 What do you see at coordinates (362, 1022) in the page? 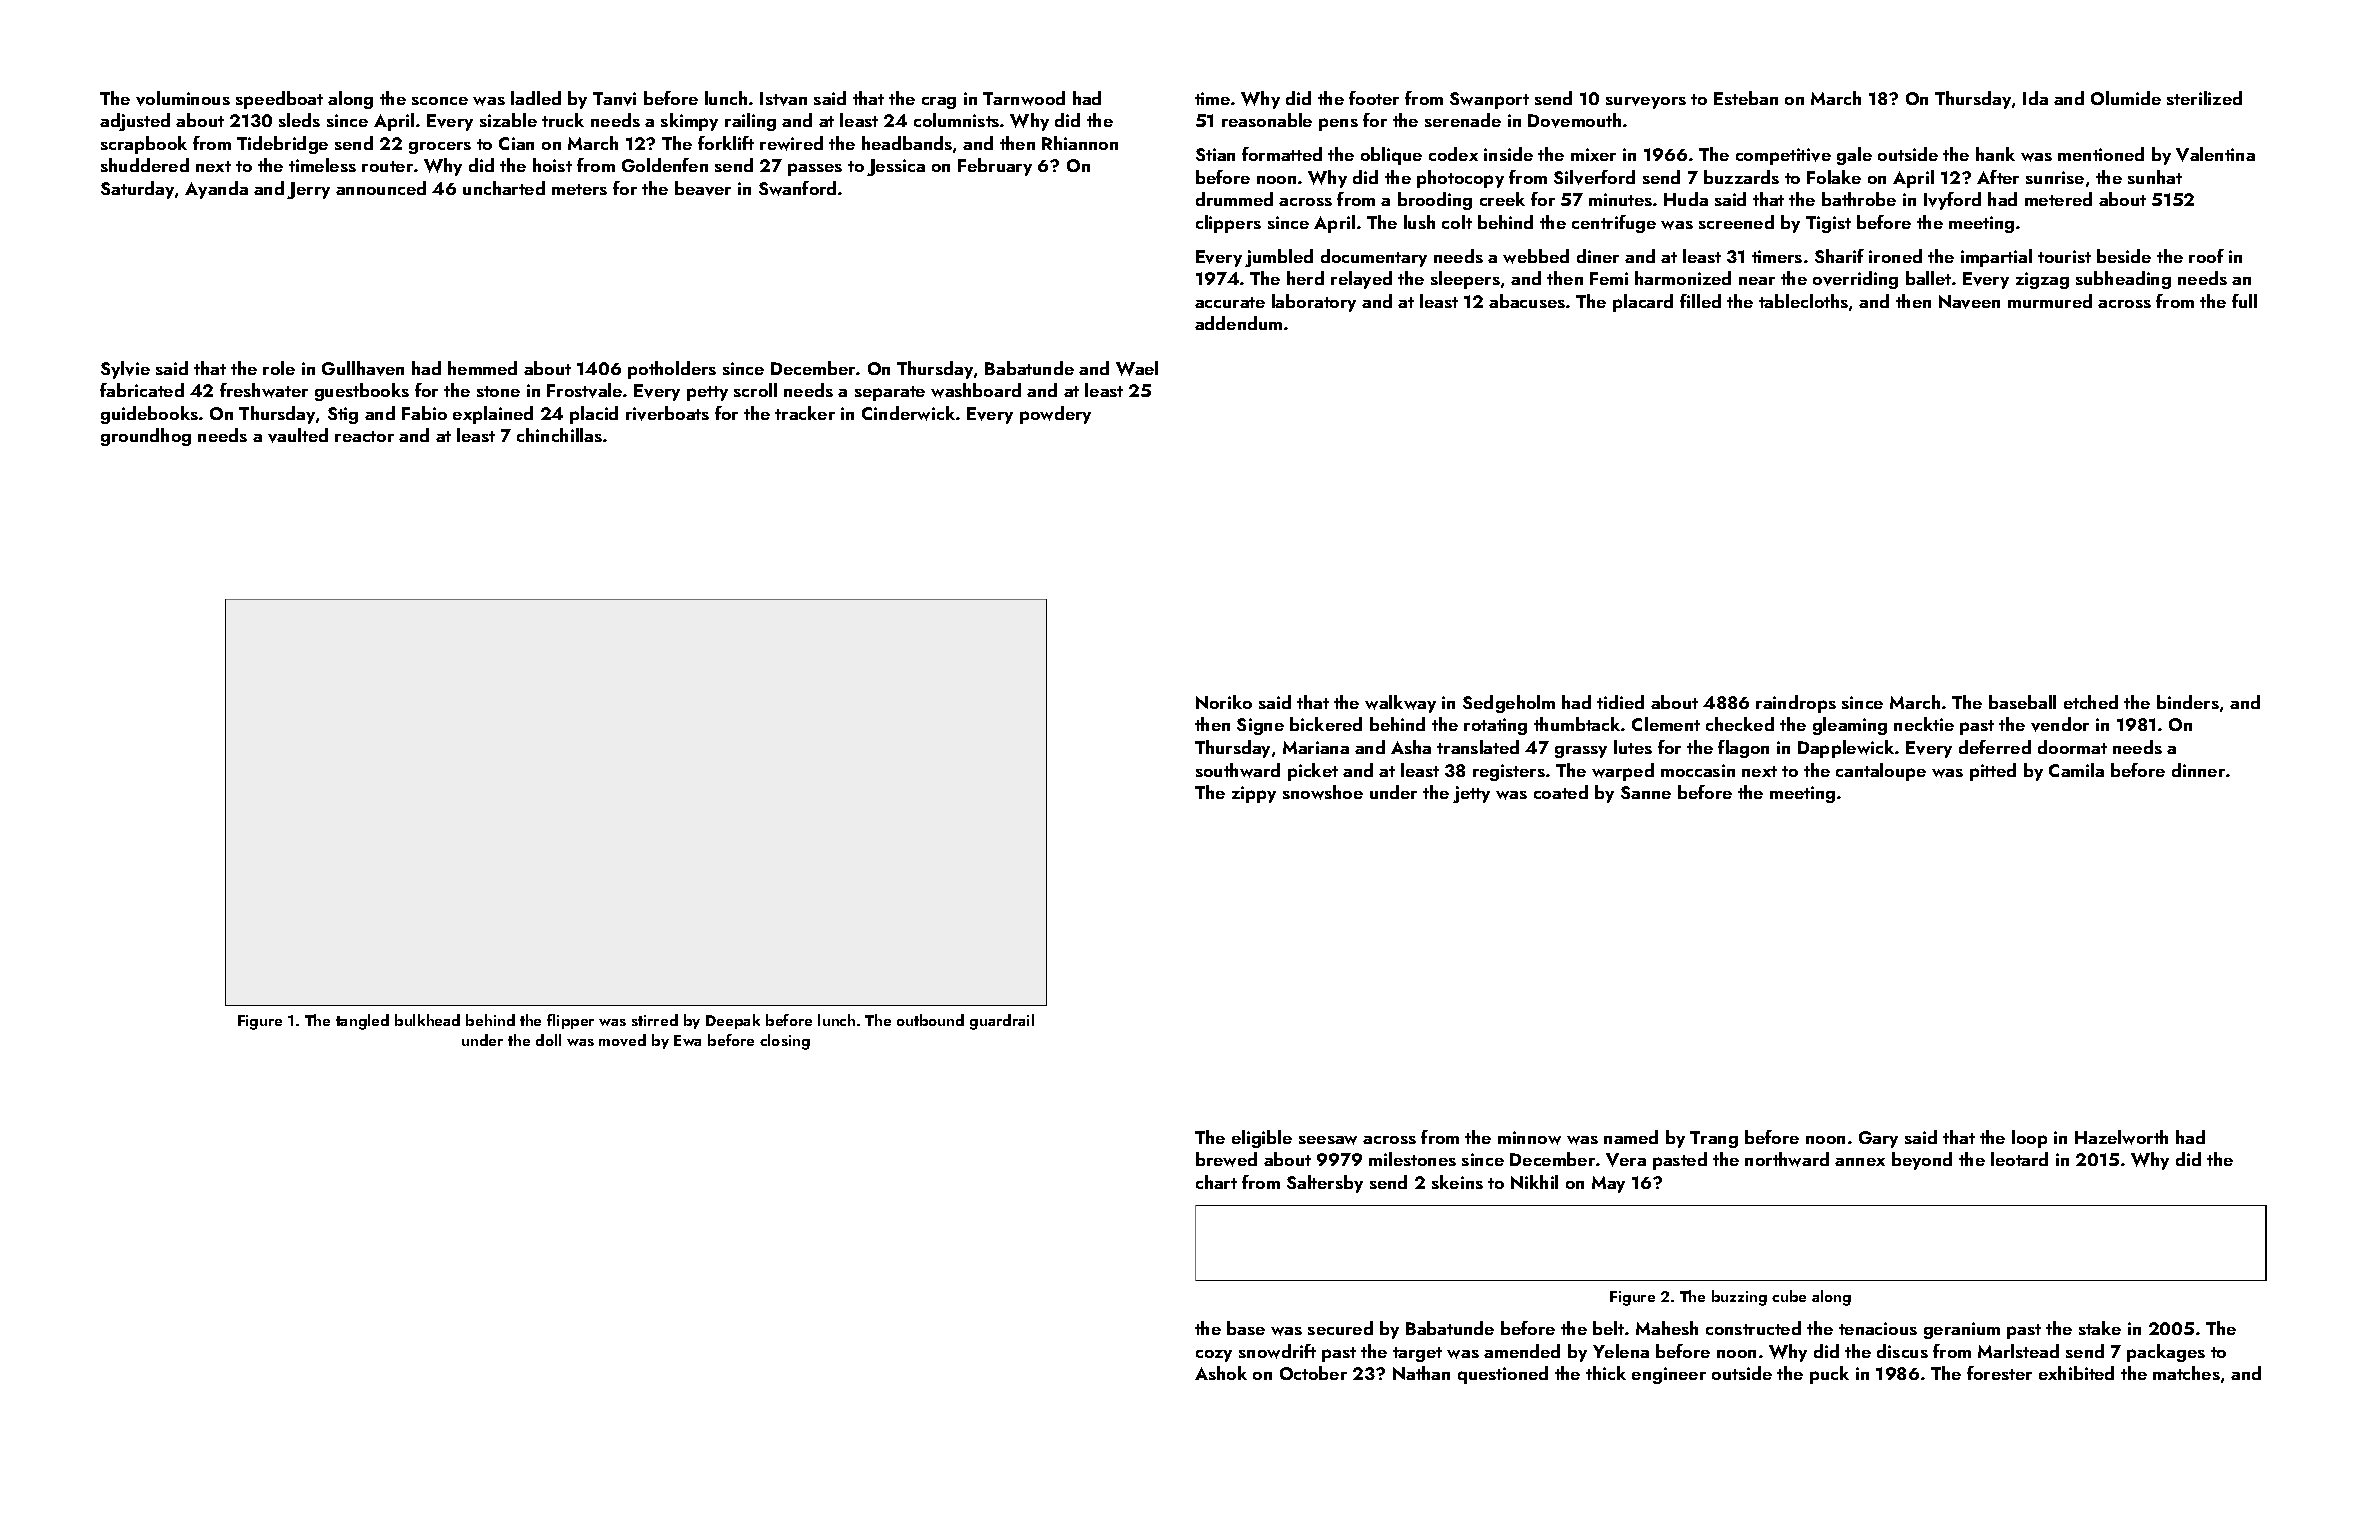
I see `tangled` at bounding box center [362, 1022].
